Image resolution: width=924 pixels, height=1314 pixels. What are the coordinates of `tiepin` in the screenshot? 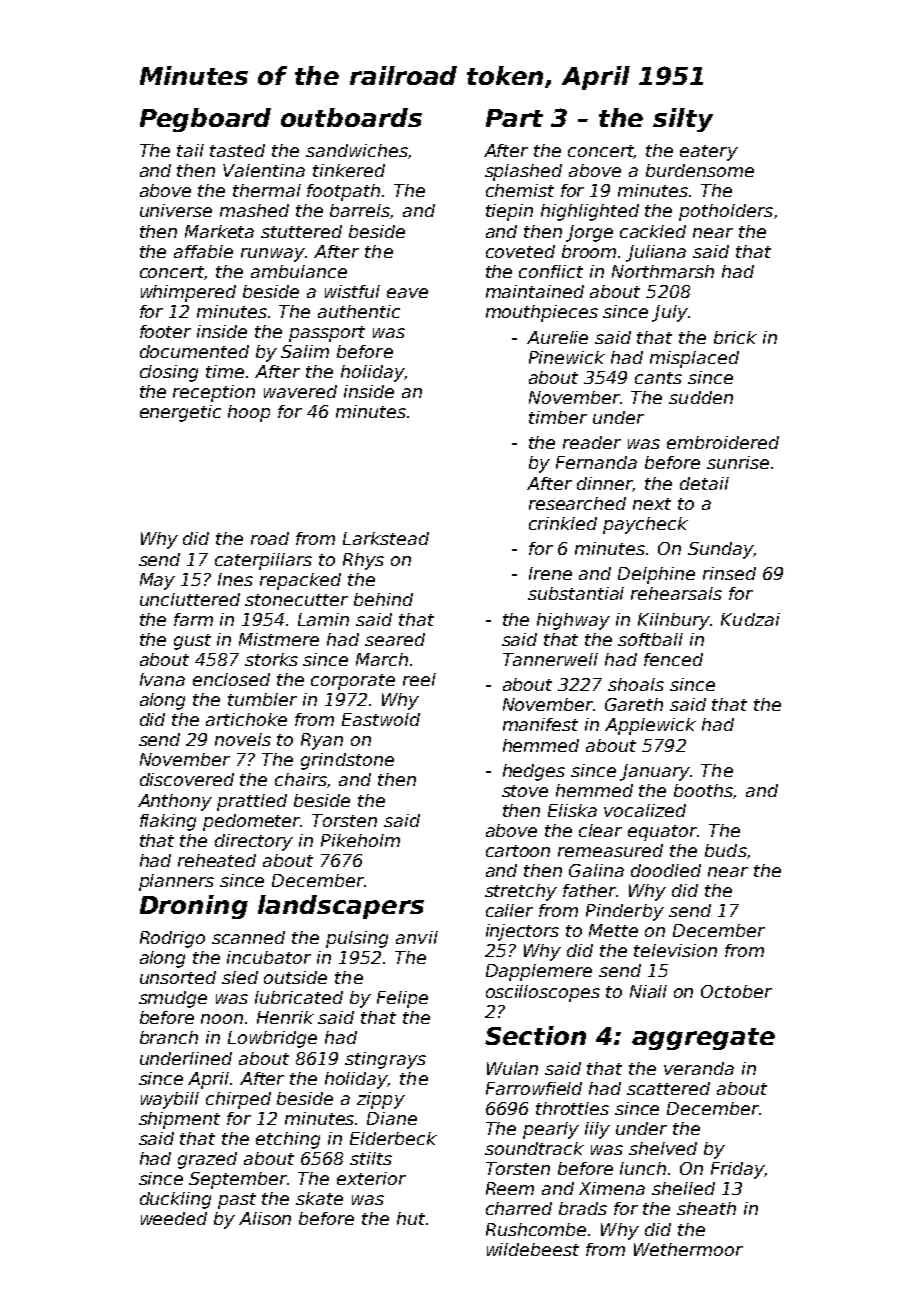 It's located at (509, 212).
